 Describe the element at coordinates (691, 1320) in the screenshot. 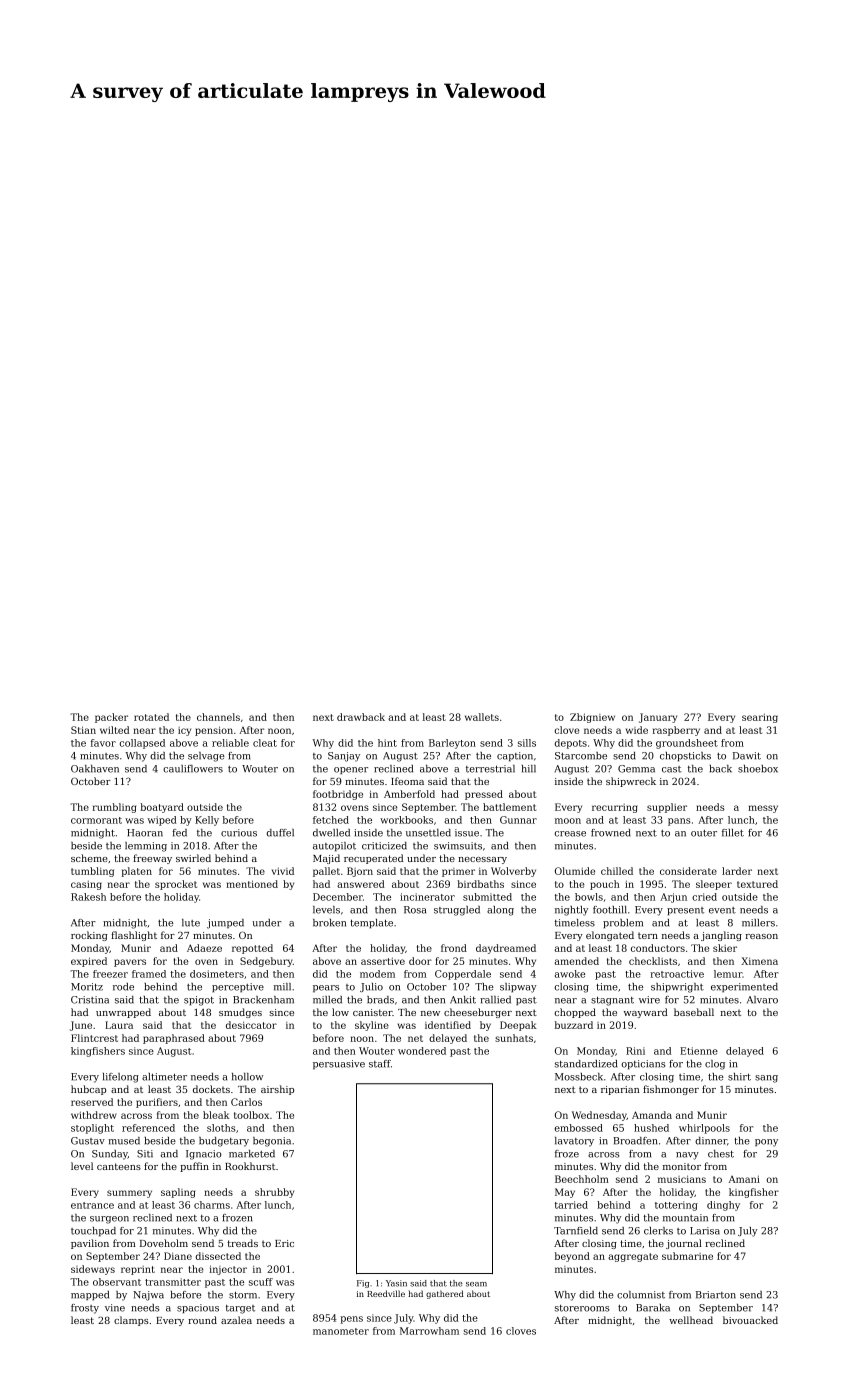

I see `wellhead` at that location.
